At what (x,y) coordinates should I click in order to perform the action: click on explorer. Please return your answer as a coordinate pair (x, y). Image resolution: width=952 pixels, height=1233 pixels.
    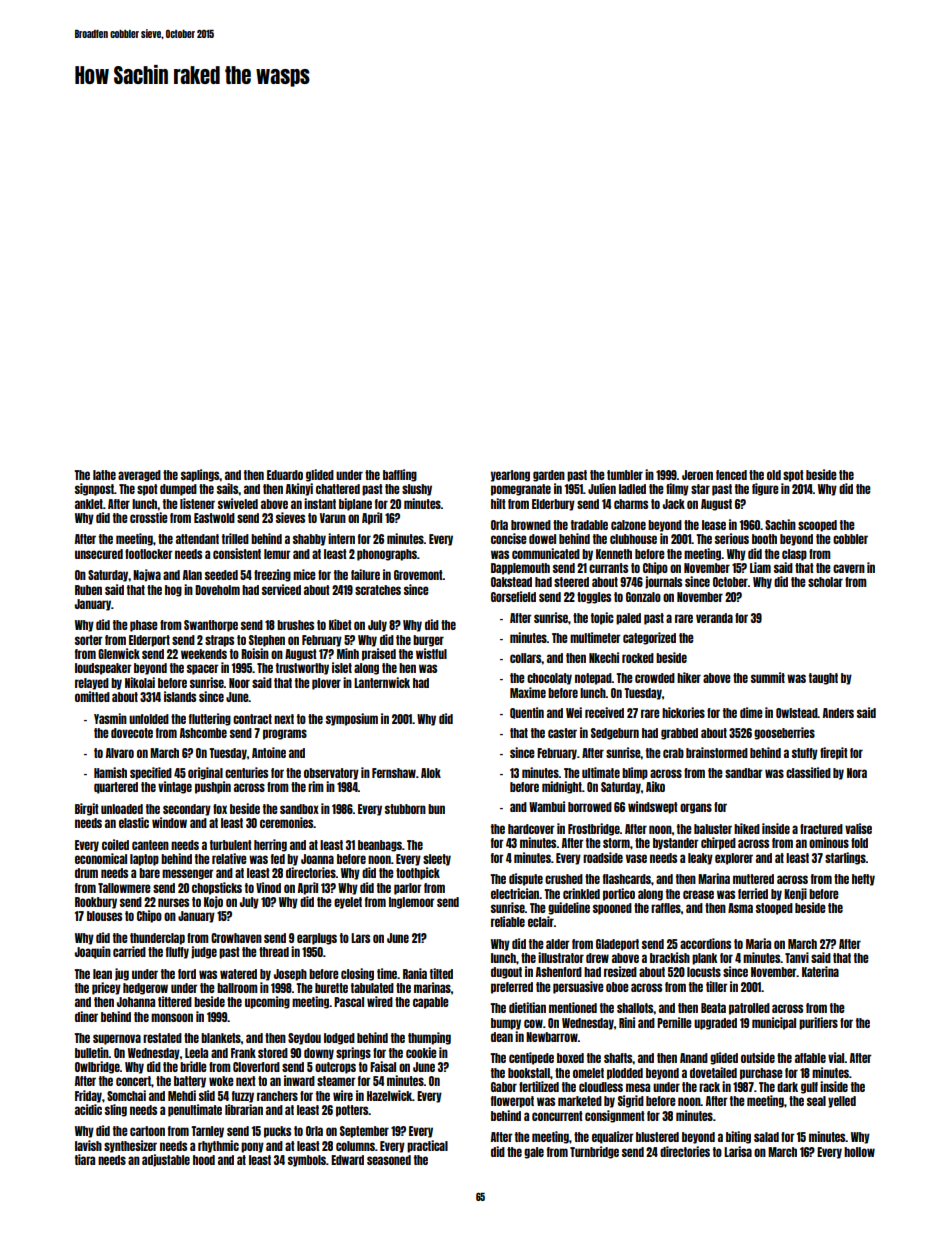
    Looking at the image, I should click on (734, 859).
